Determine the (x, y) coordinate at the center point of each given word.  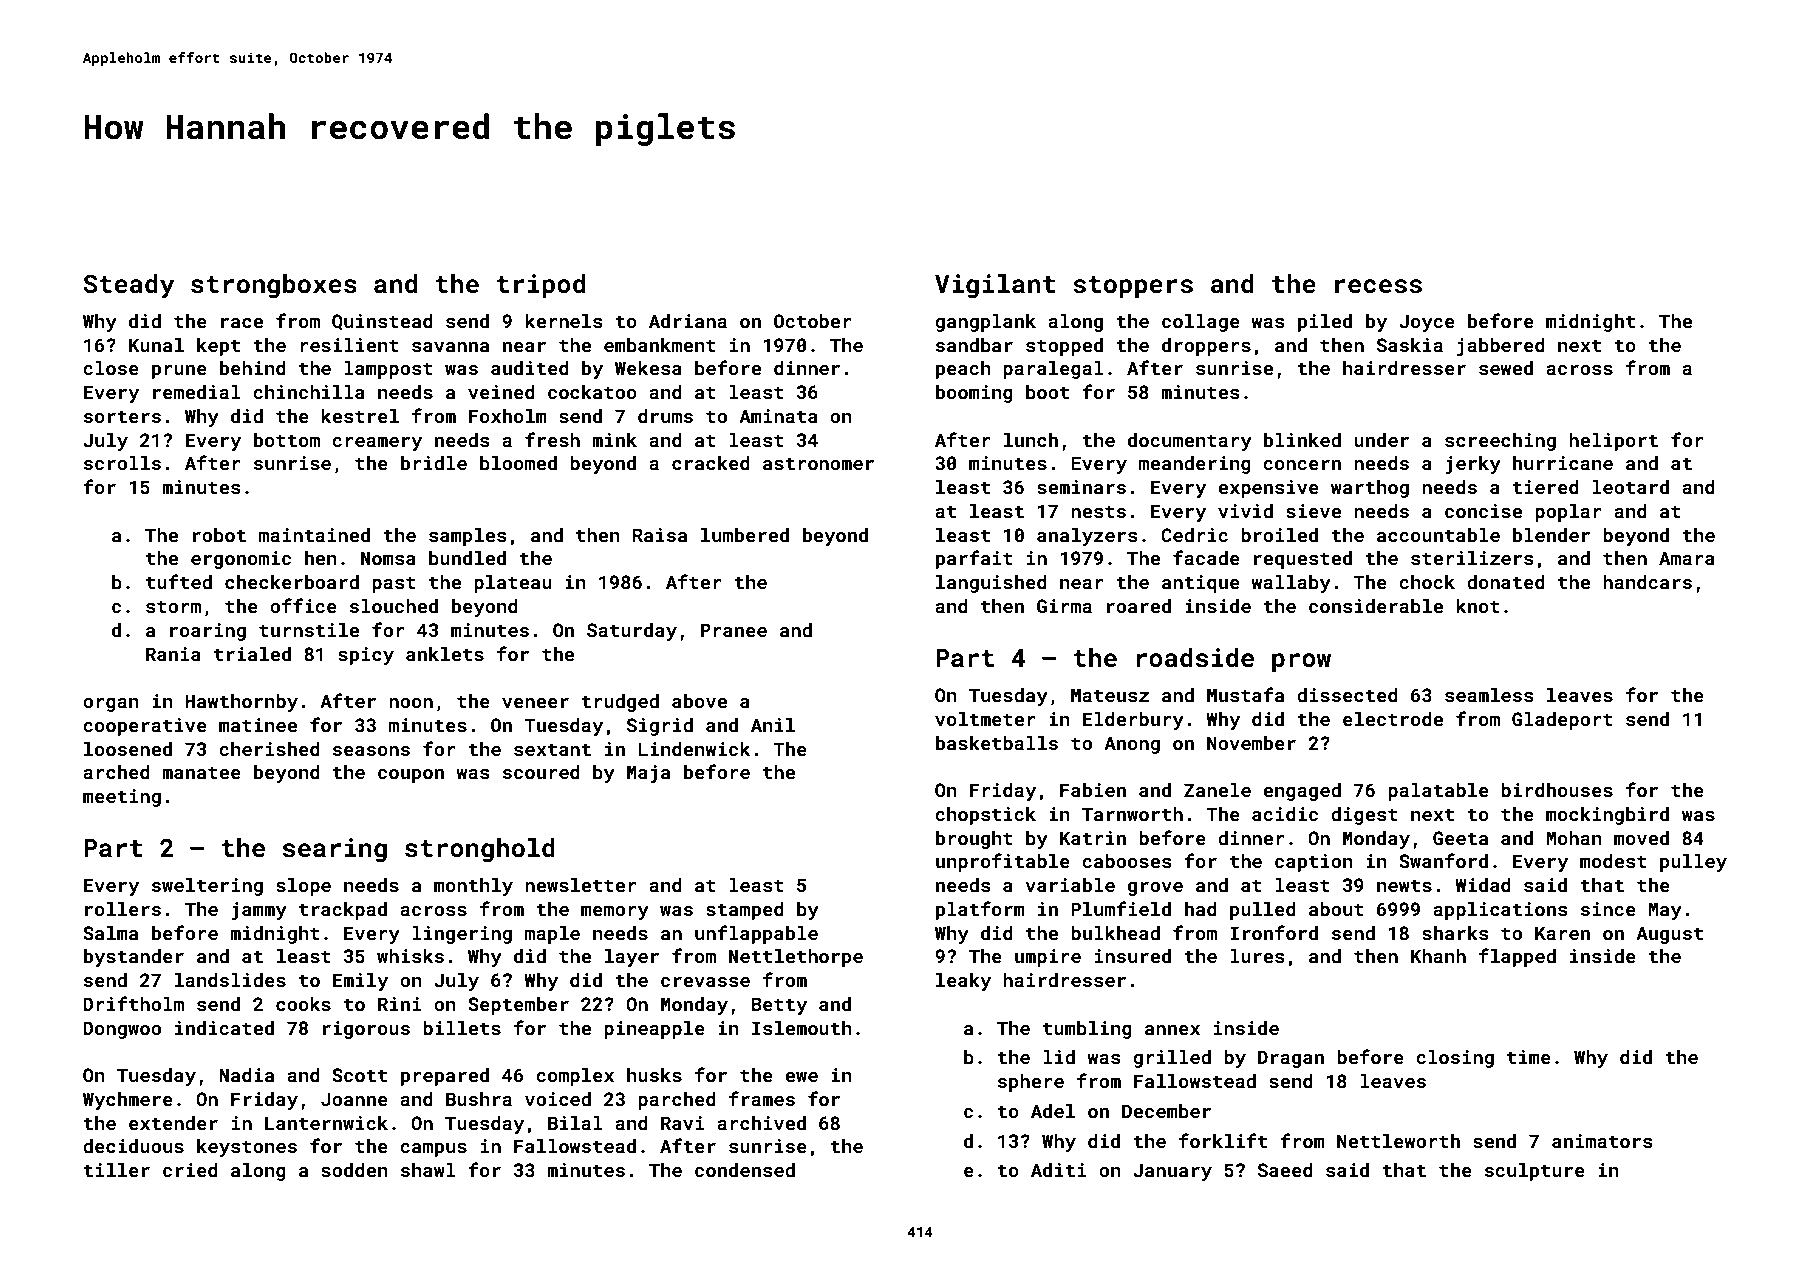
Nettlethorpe (796, 958)
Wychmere (128, 1101)
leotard (1630, 487)
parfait (974, 559)
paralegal (1053, 370)
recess (1378, 286)
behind (253, 368)
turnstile (309, 630)
